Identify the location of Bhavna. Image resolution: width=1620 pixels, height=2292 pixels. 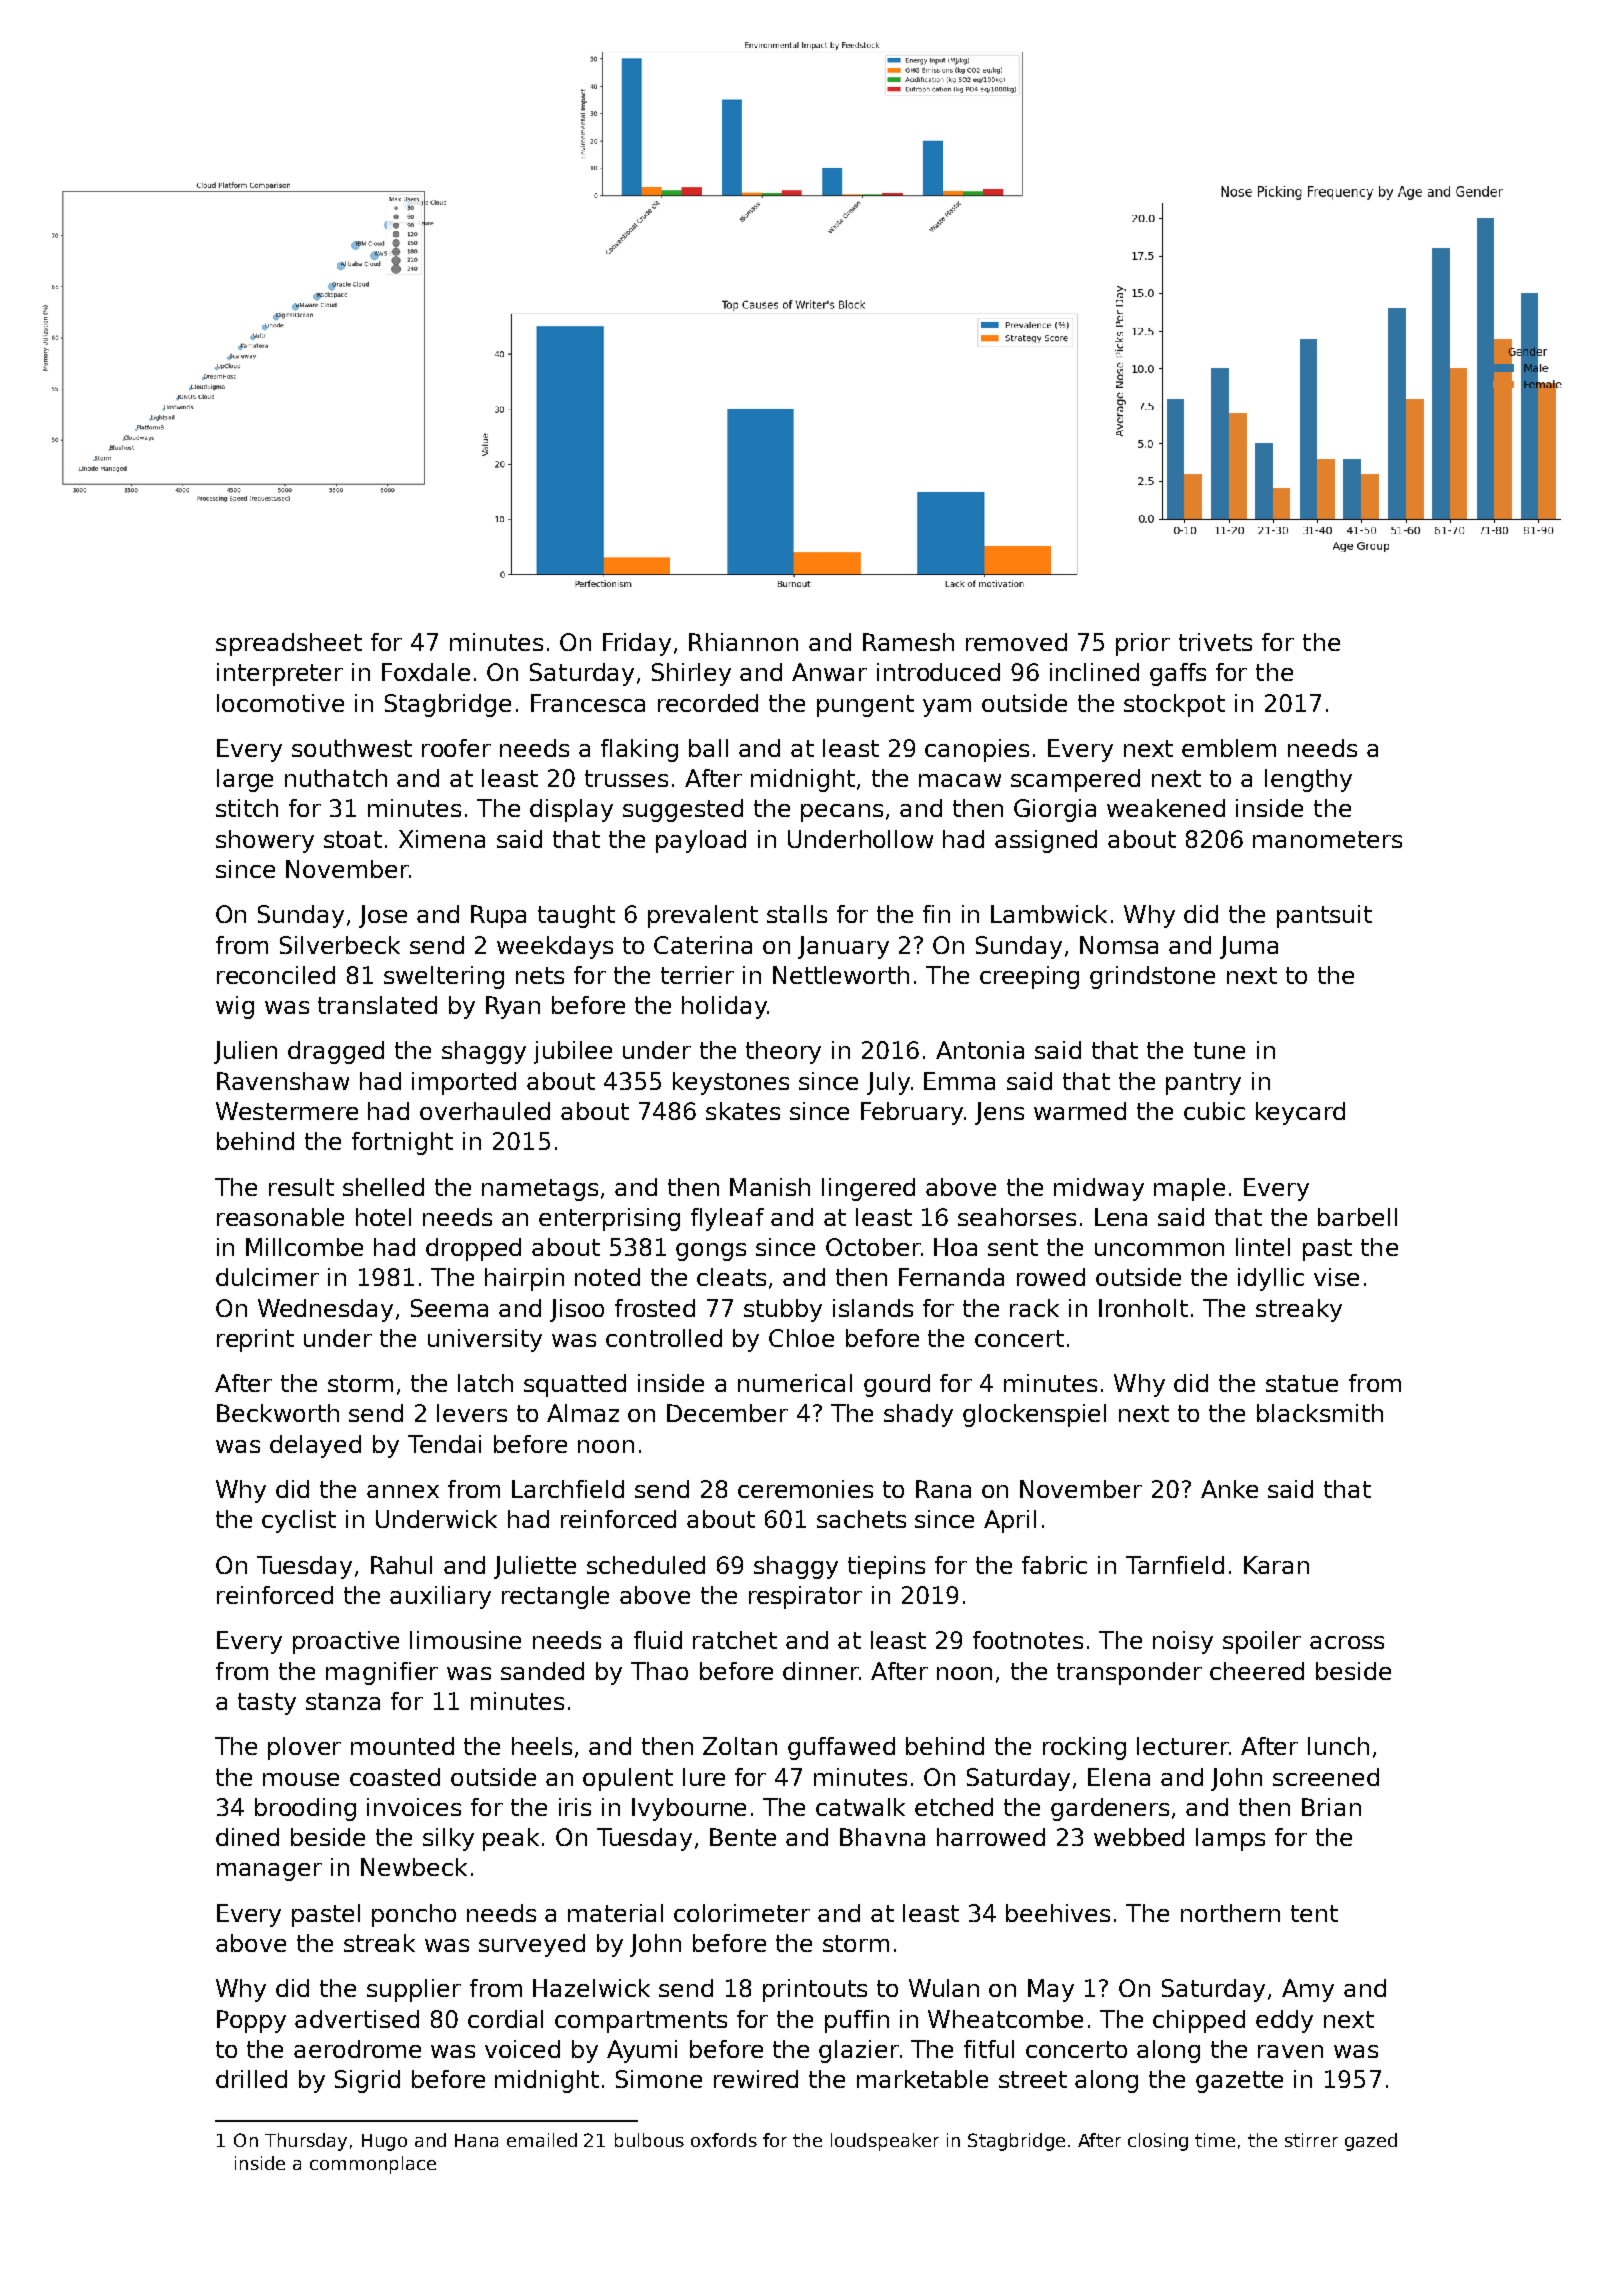
(882, 1837).
